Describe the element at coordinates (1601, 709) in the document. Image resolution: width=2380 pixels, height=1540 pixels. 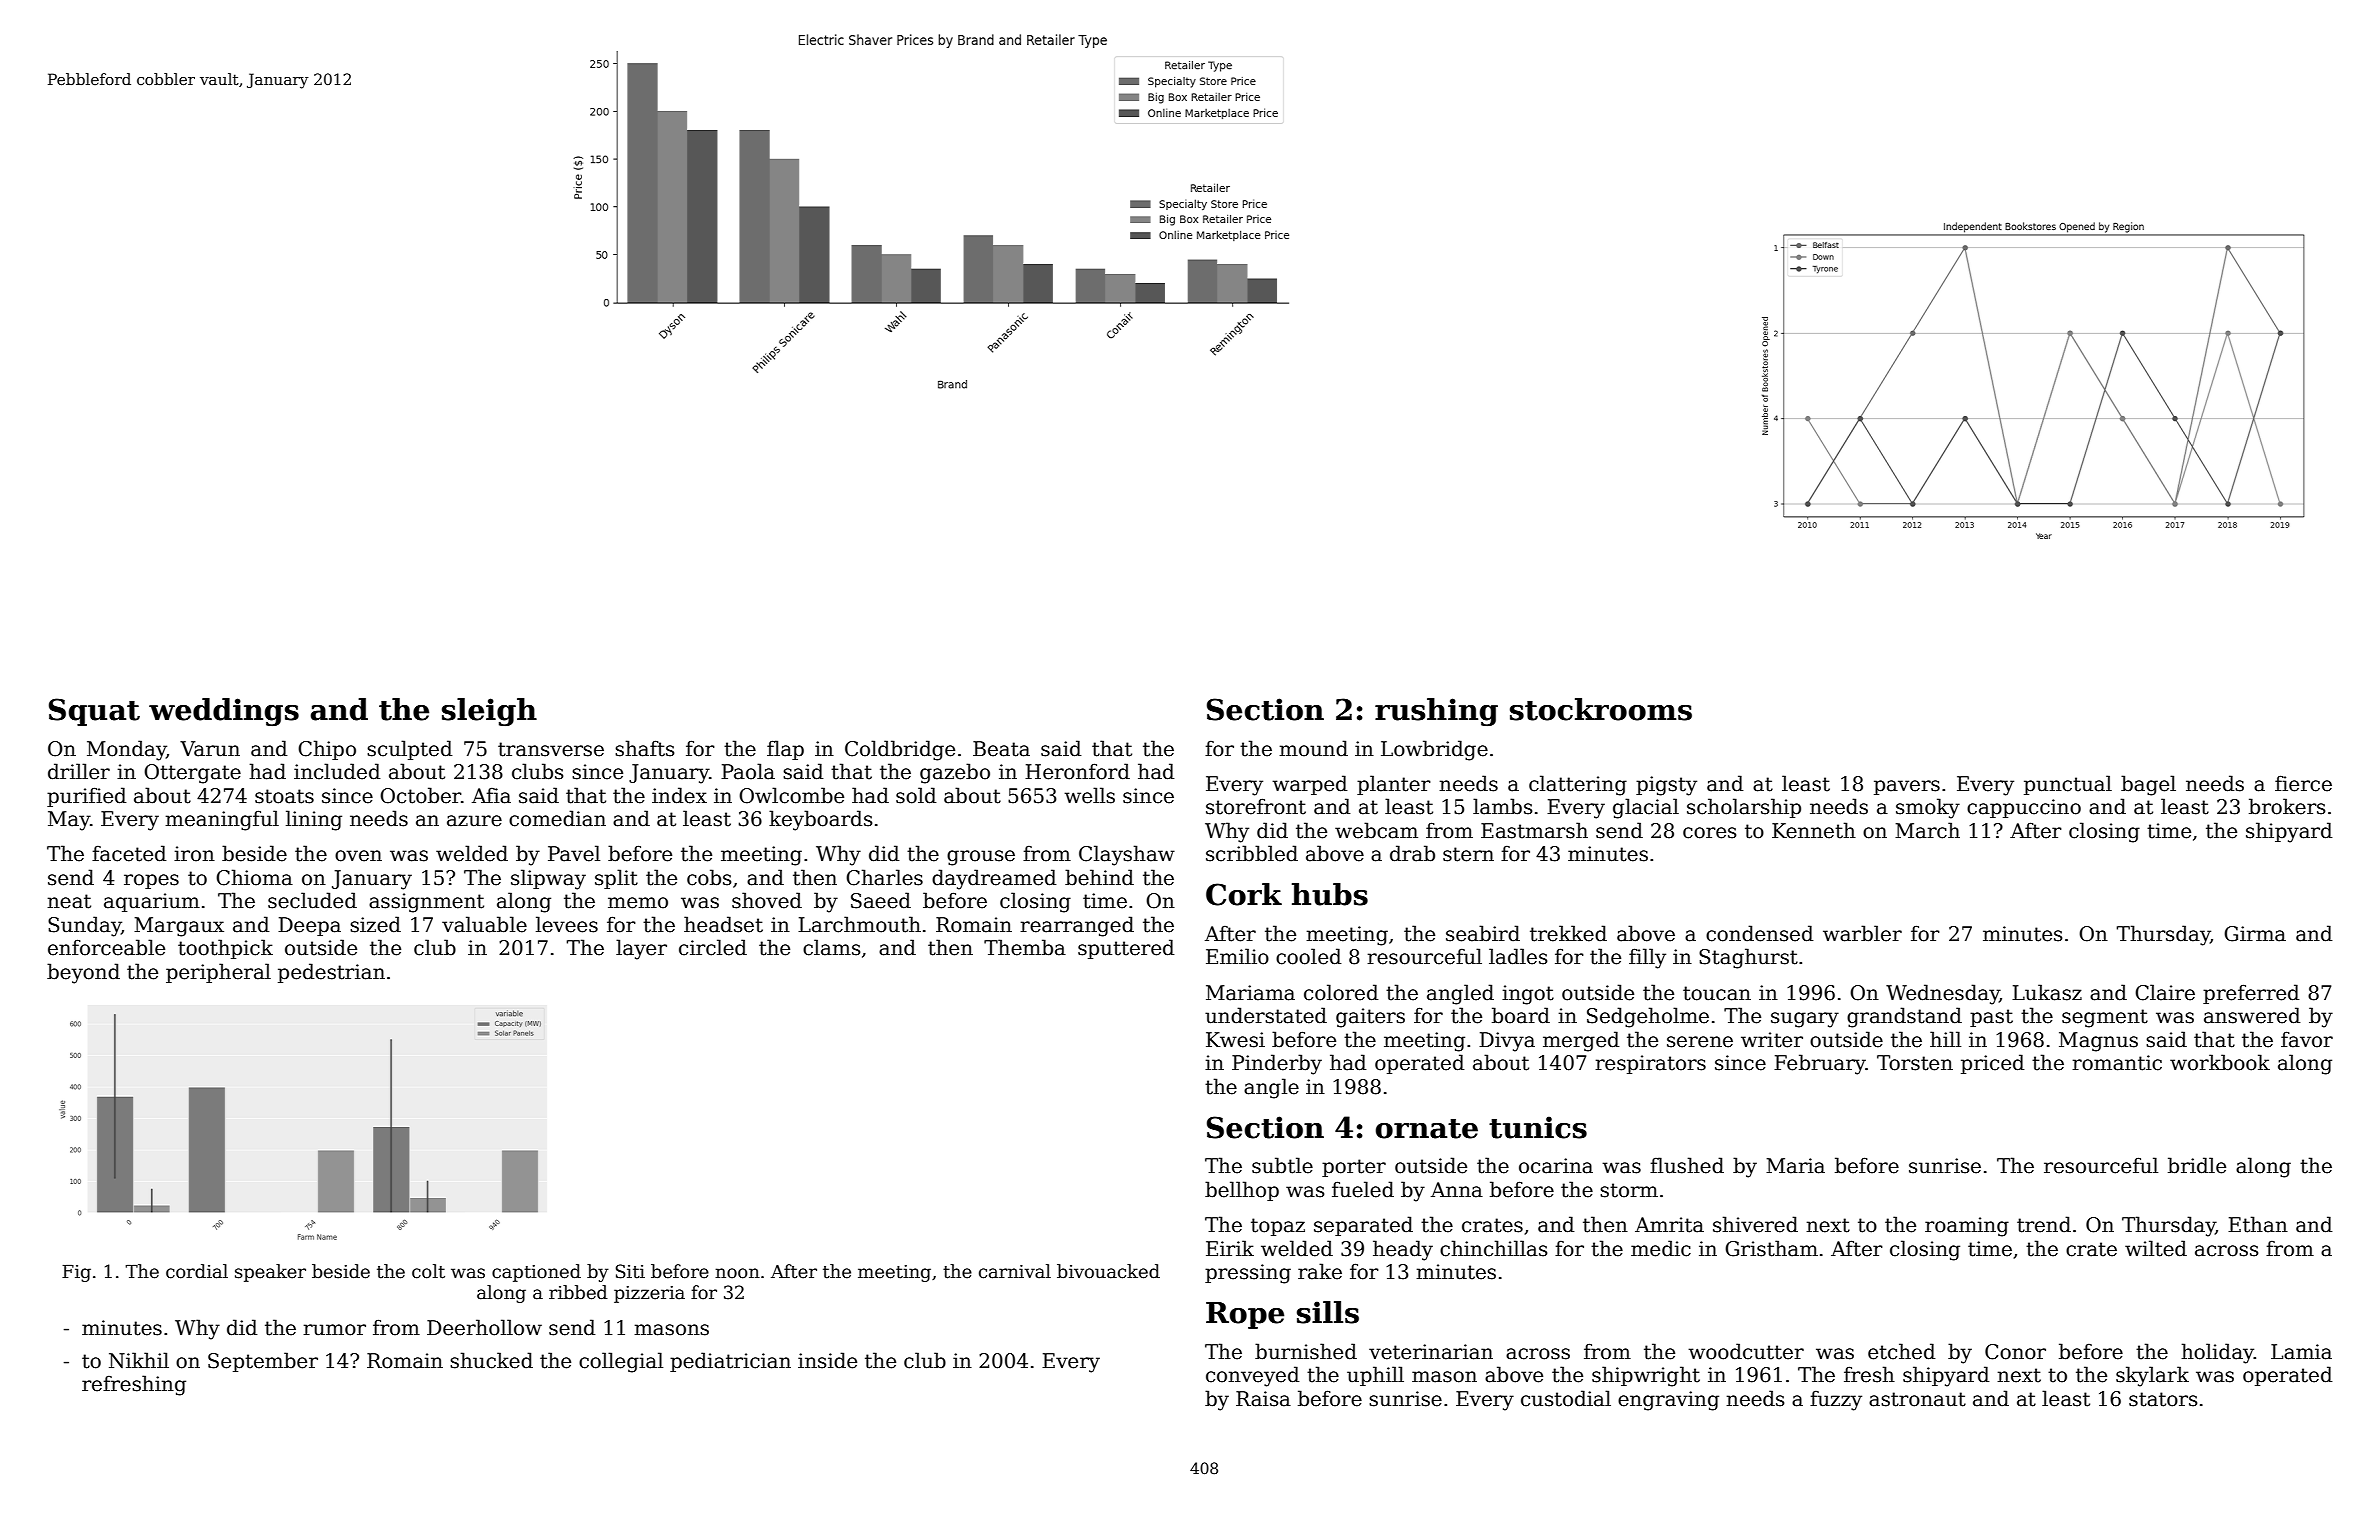
I see `stockrooms` at that location.
